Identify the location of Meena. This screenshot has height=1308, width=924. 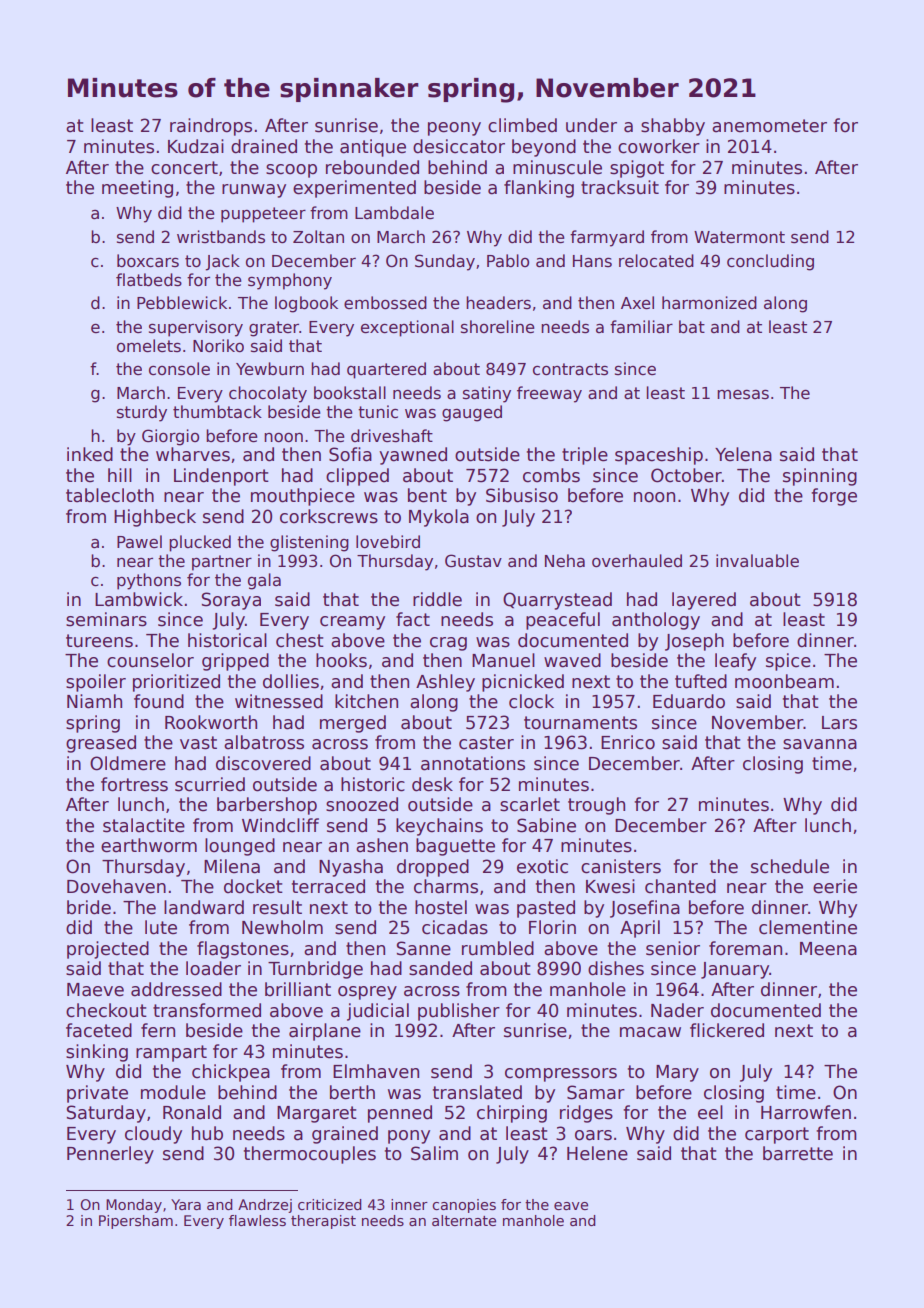
(828, 949).
